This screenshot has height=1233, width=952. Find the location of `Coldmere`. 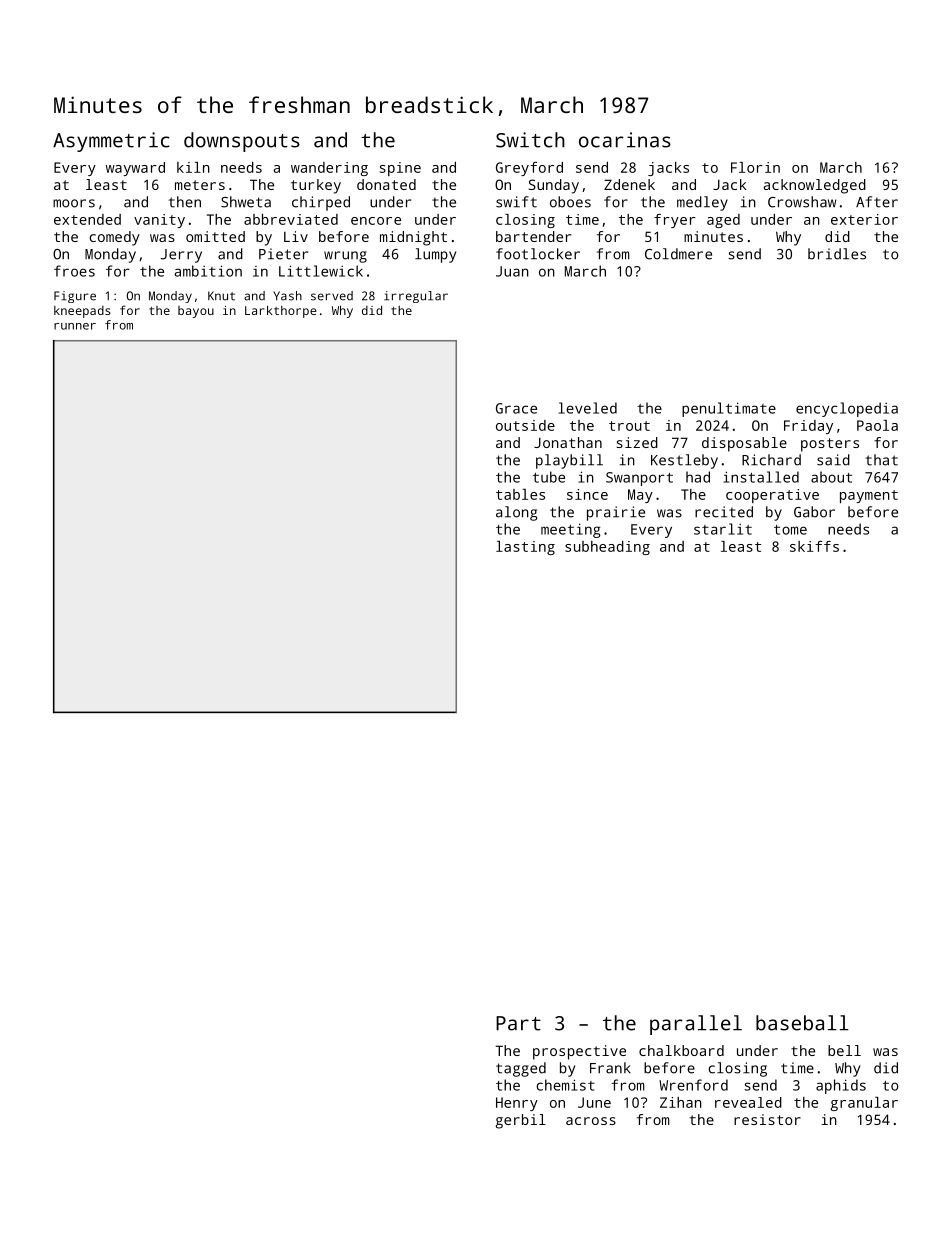

Coldmere is located at coordinates (678, 254).
